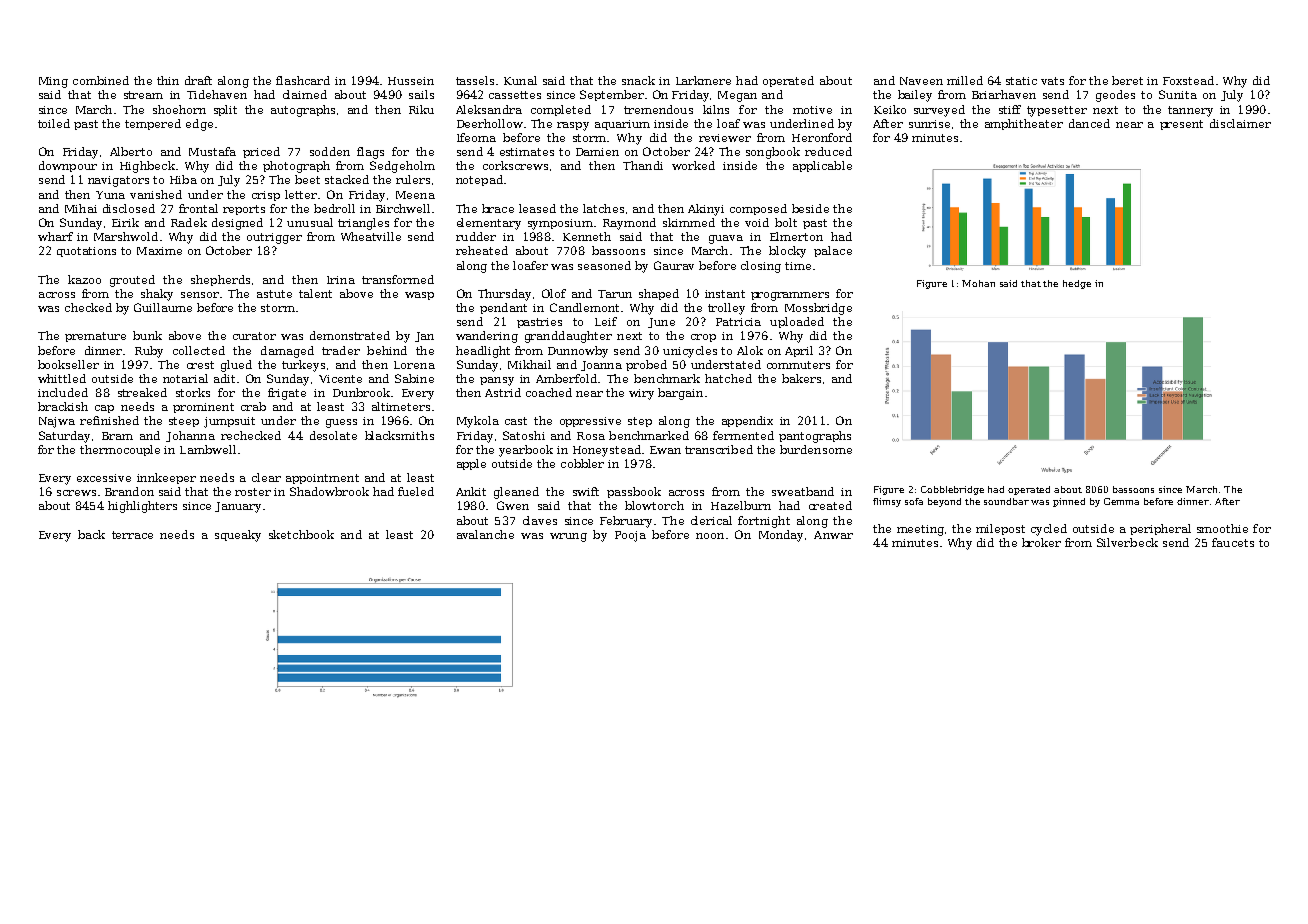 This screenshot has width=1308, height=924. Describe the element at coordinates (1121, 501) in the screenshot. I see `Gemma` at that location.
